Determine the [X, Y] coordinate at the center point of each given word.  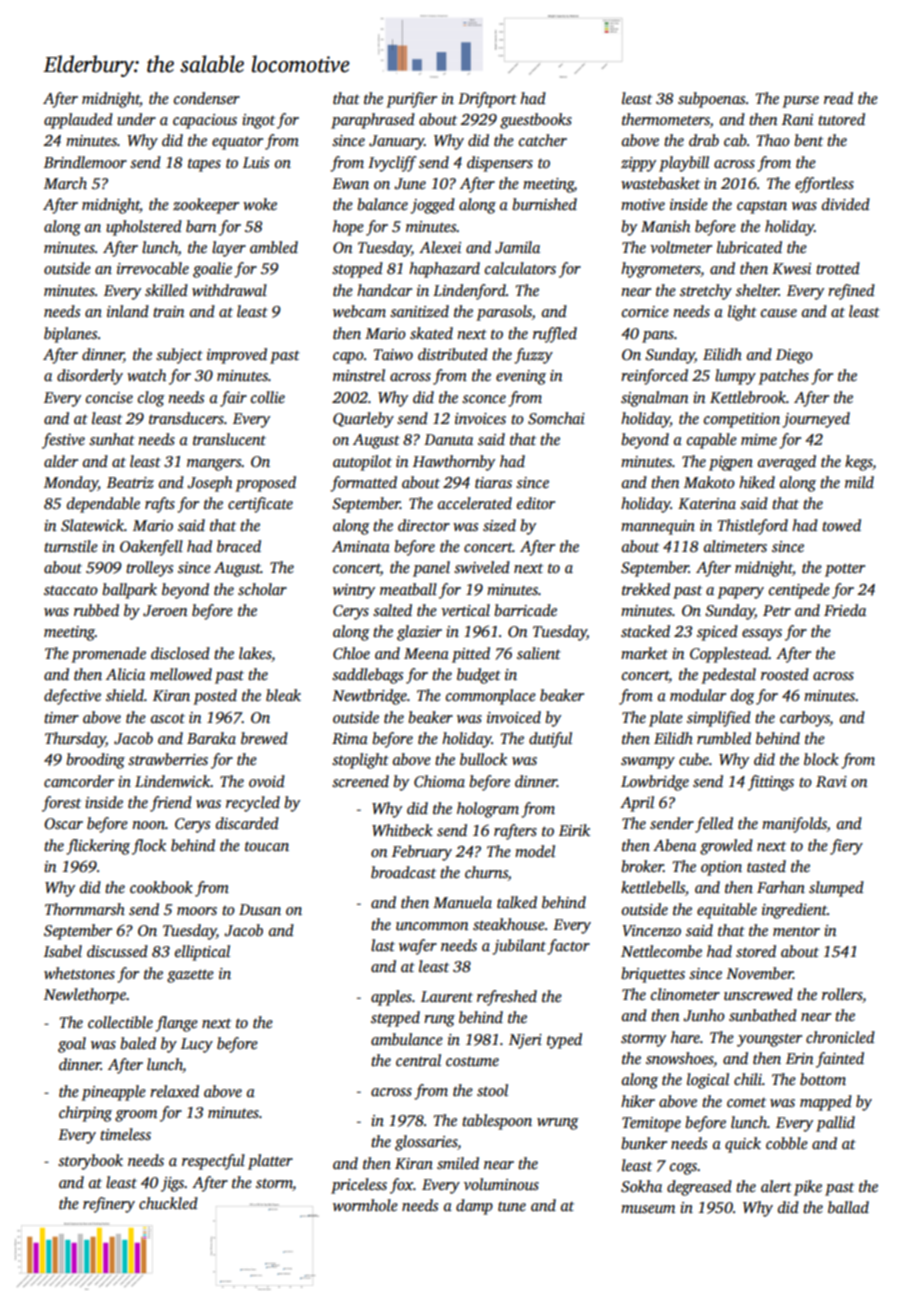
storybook [90, 1162]
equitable [727, 911]
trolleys [149, 569]
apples [391, 998]
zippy [638, 164]
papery [740, 593]
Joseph [209, 484]
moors [197, 911]
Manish [665, 226]
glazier [419, 633]
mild [859, 482]
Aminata [361, 546]
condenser [207, 98]
